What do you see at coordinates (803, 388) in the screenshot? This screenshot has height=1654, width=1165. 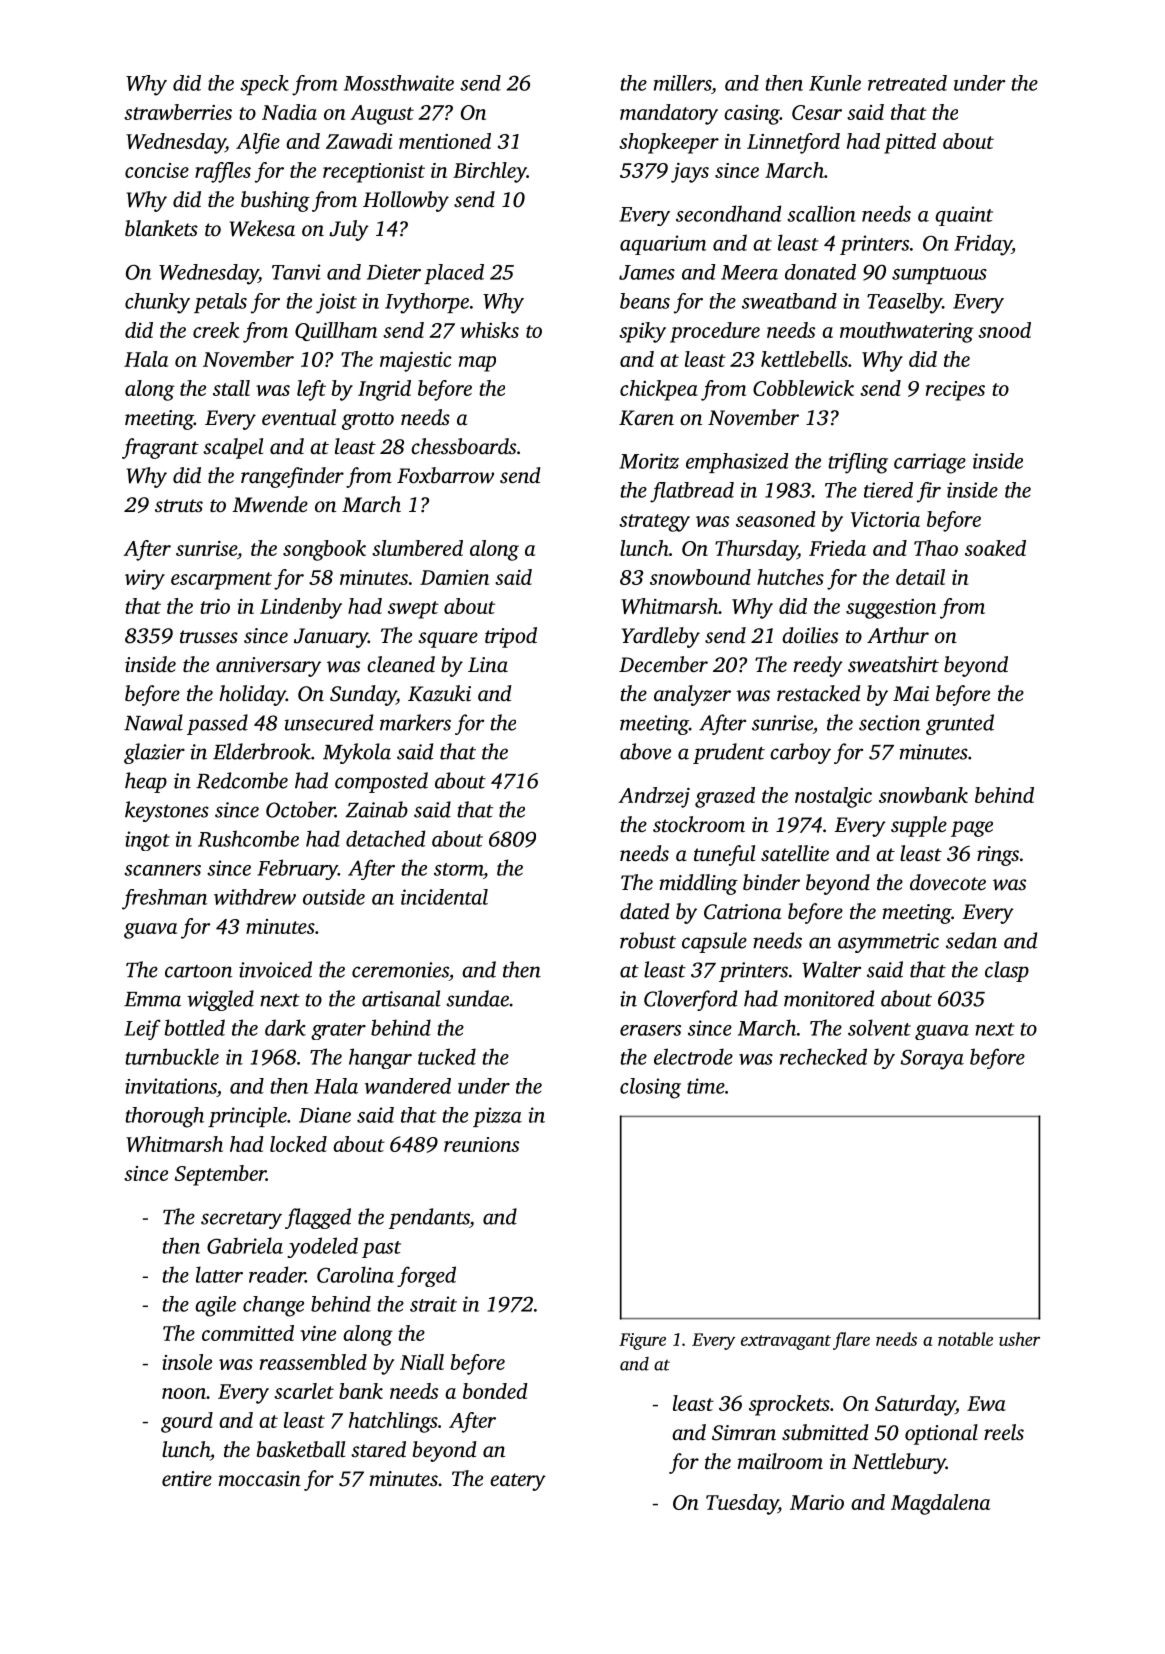 I see `Cobblewick` at bounding box center [803, 388].
